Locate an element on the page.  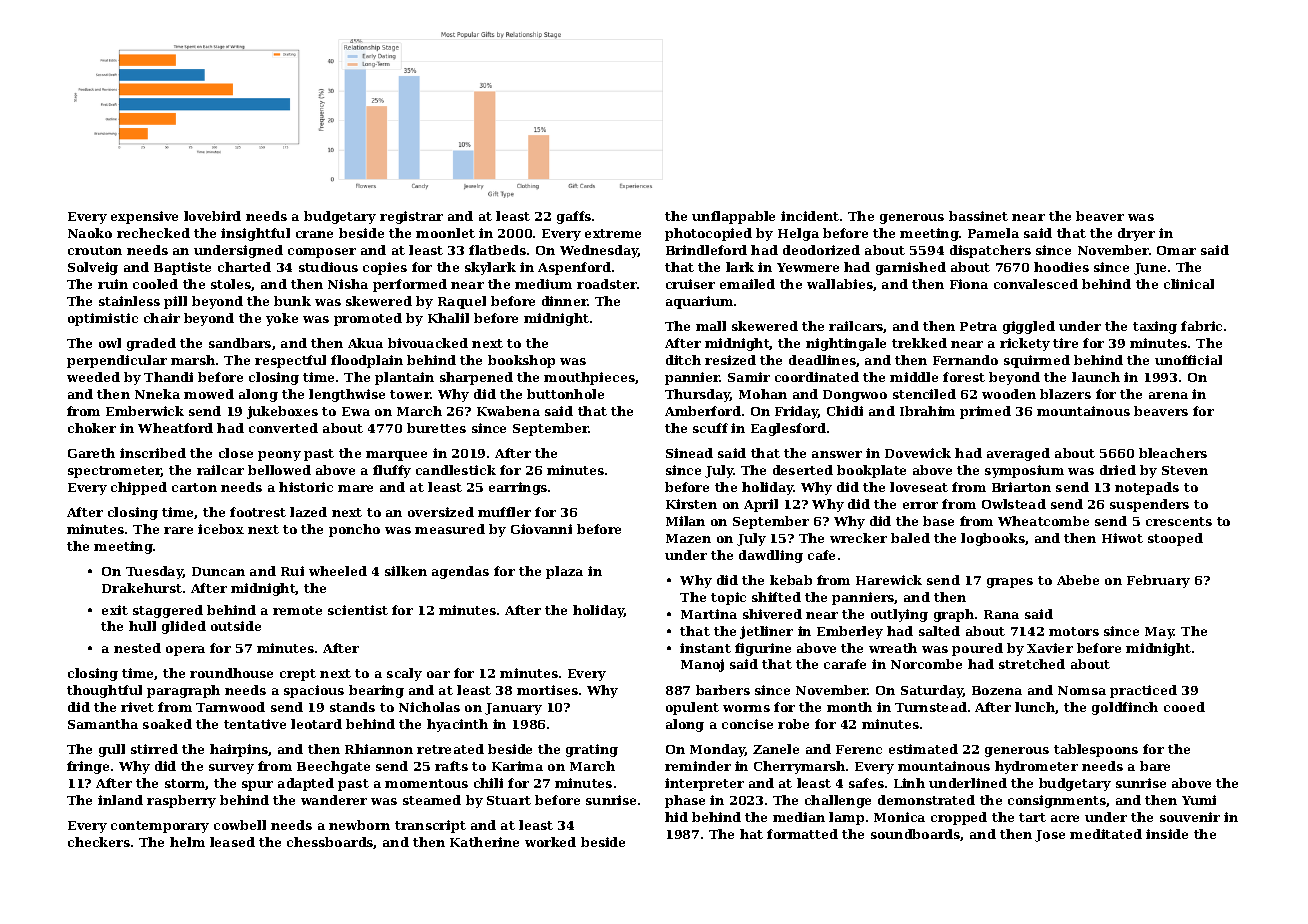
dinner is located at coordinates (565, 301).
